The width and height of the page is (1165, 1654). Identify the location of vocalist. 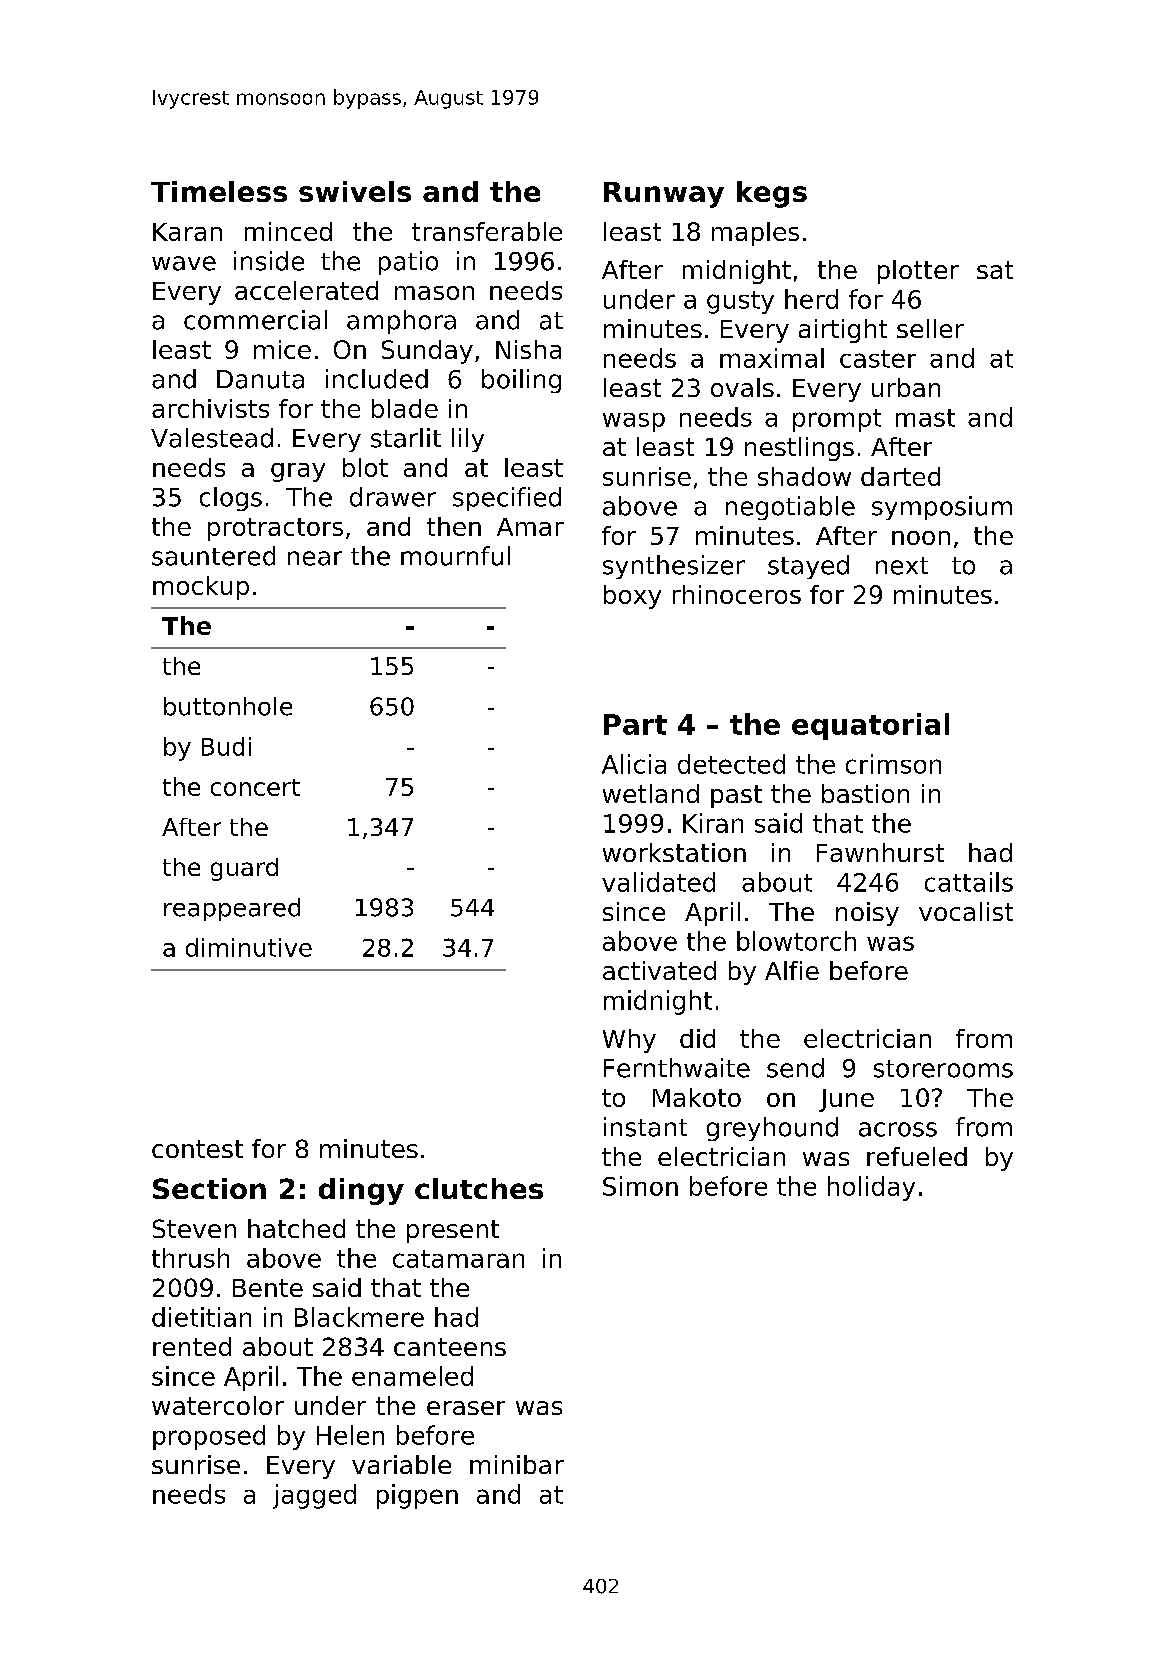
(966, 911).
